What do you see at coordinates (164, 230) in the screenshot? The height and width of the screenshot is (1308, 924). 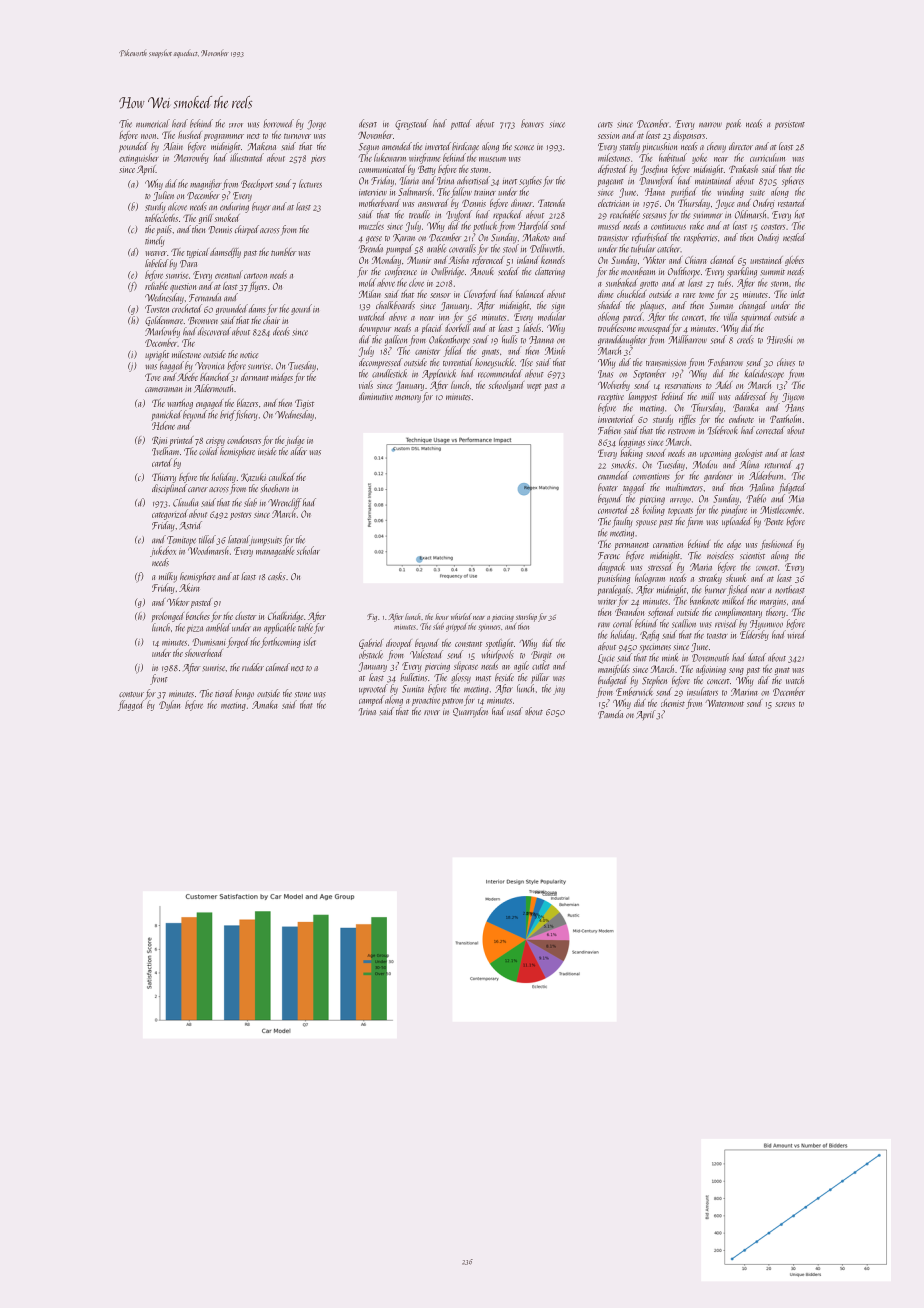 I see `pails` at bounding box center [164, 230].
